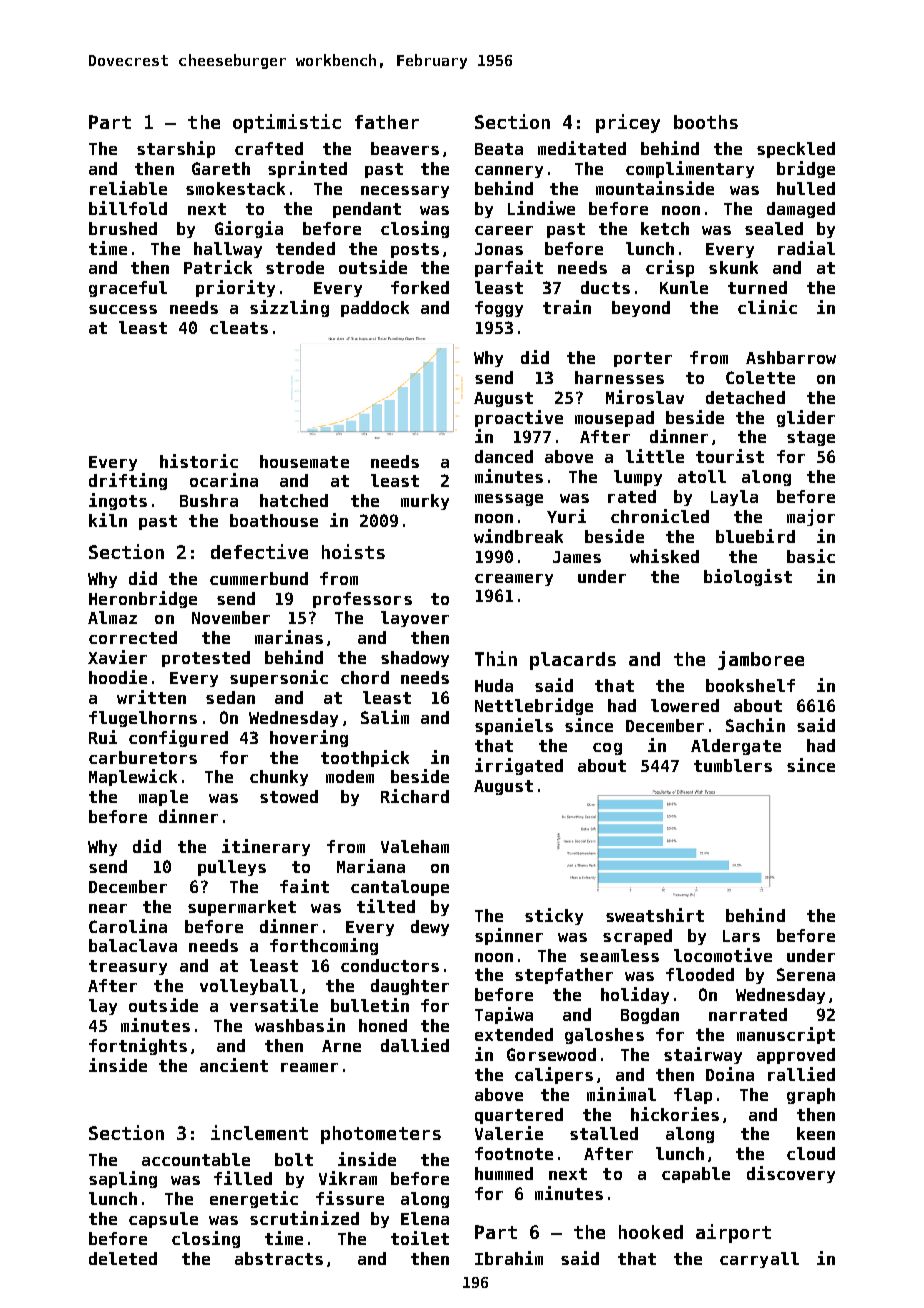 This document has height=1308, width=924. I want to click on pulleys, so click(232, 868).
